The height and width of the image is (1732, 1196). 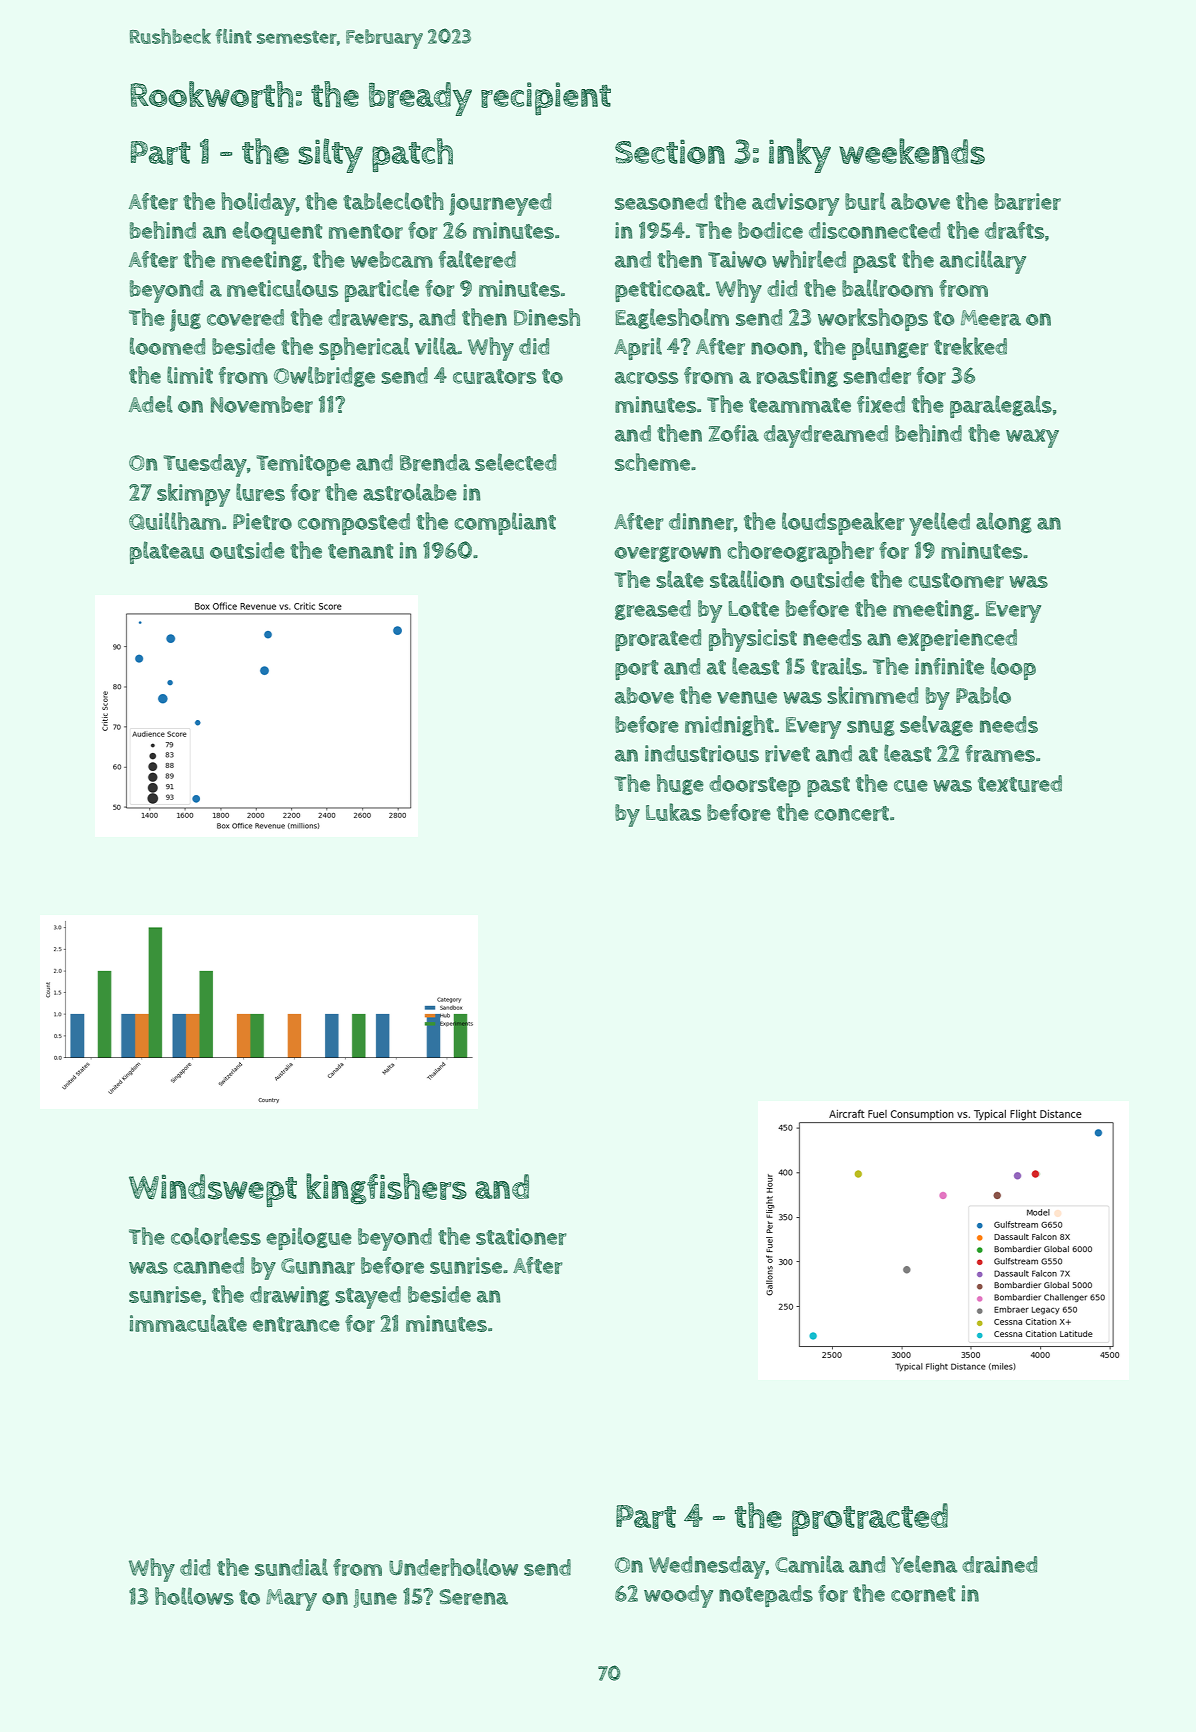 What do you see at coordinates (167, 346) in the image?
I see `loomed` at bounding box center [167, 346].
